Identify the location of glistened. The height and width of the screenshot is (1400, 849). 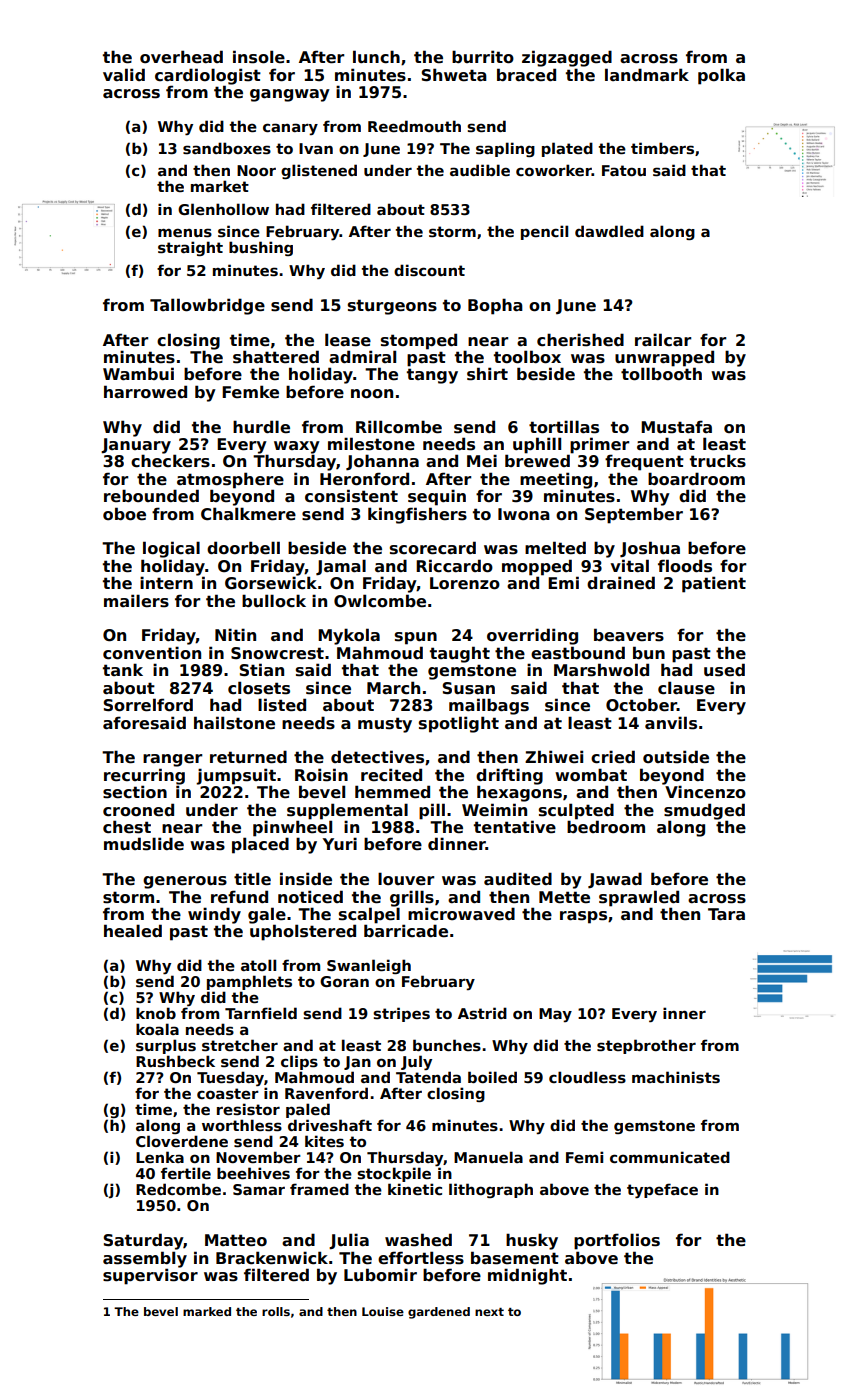
(319, 171).
